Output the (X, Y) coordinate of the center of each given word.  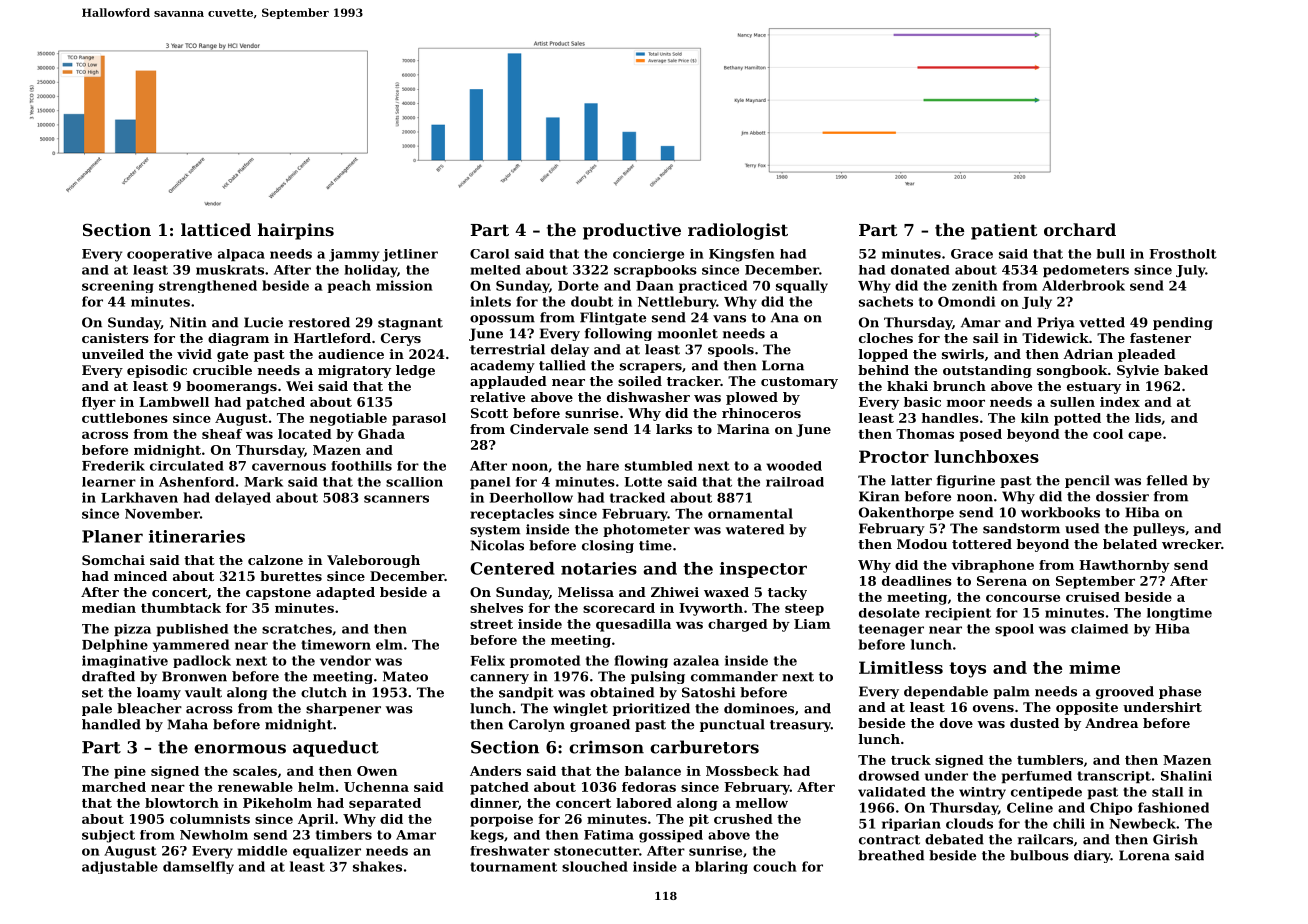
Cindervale (549, 429)
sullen (1072, 402)
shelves (496, 608)
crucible (222, 370)
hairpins (296, 231)
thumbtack (181, 608)
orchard (1080, 229)
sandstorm (1021, 528)
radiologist (738, 231)
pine (130, 772)
